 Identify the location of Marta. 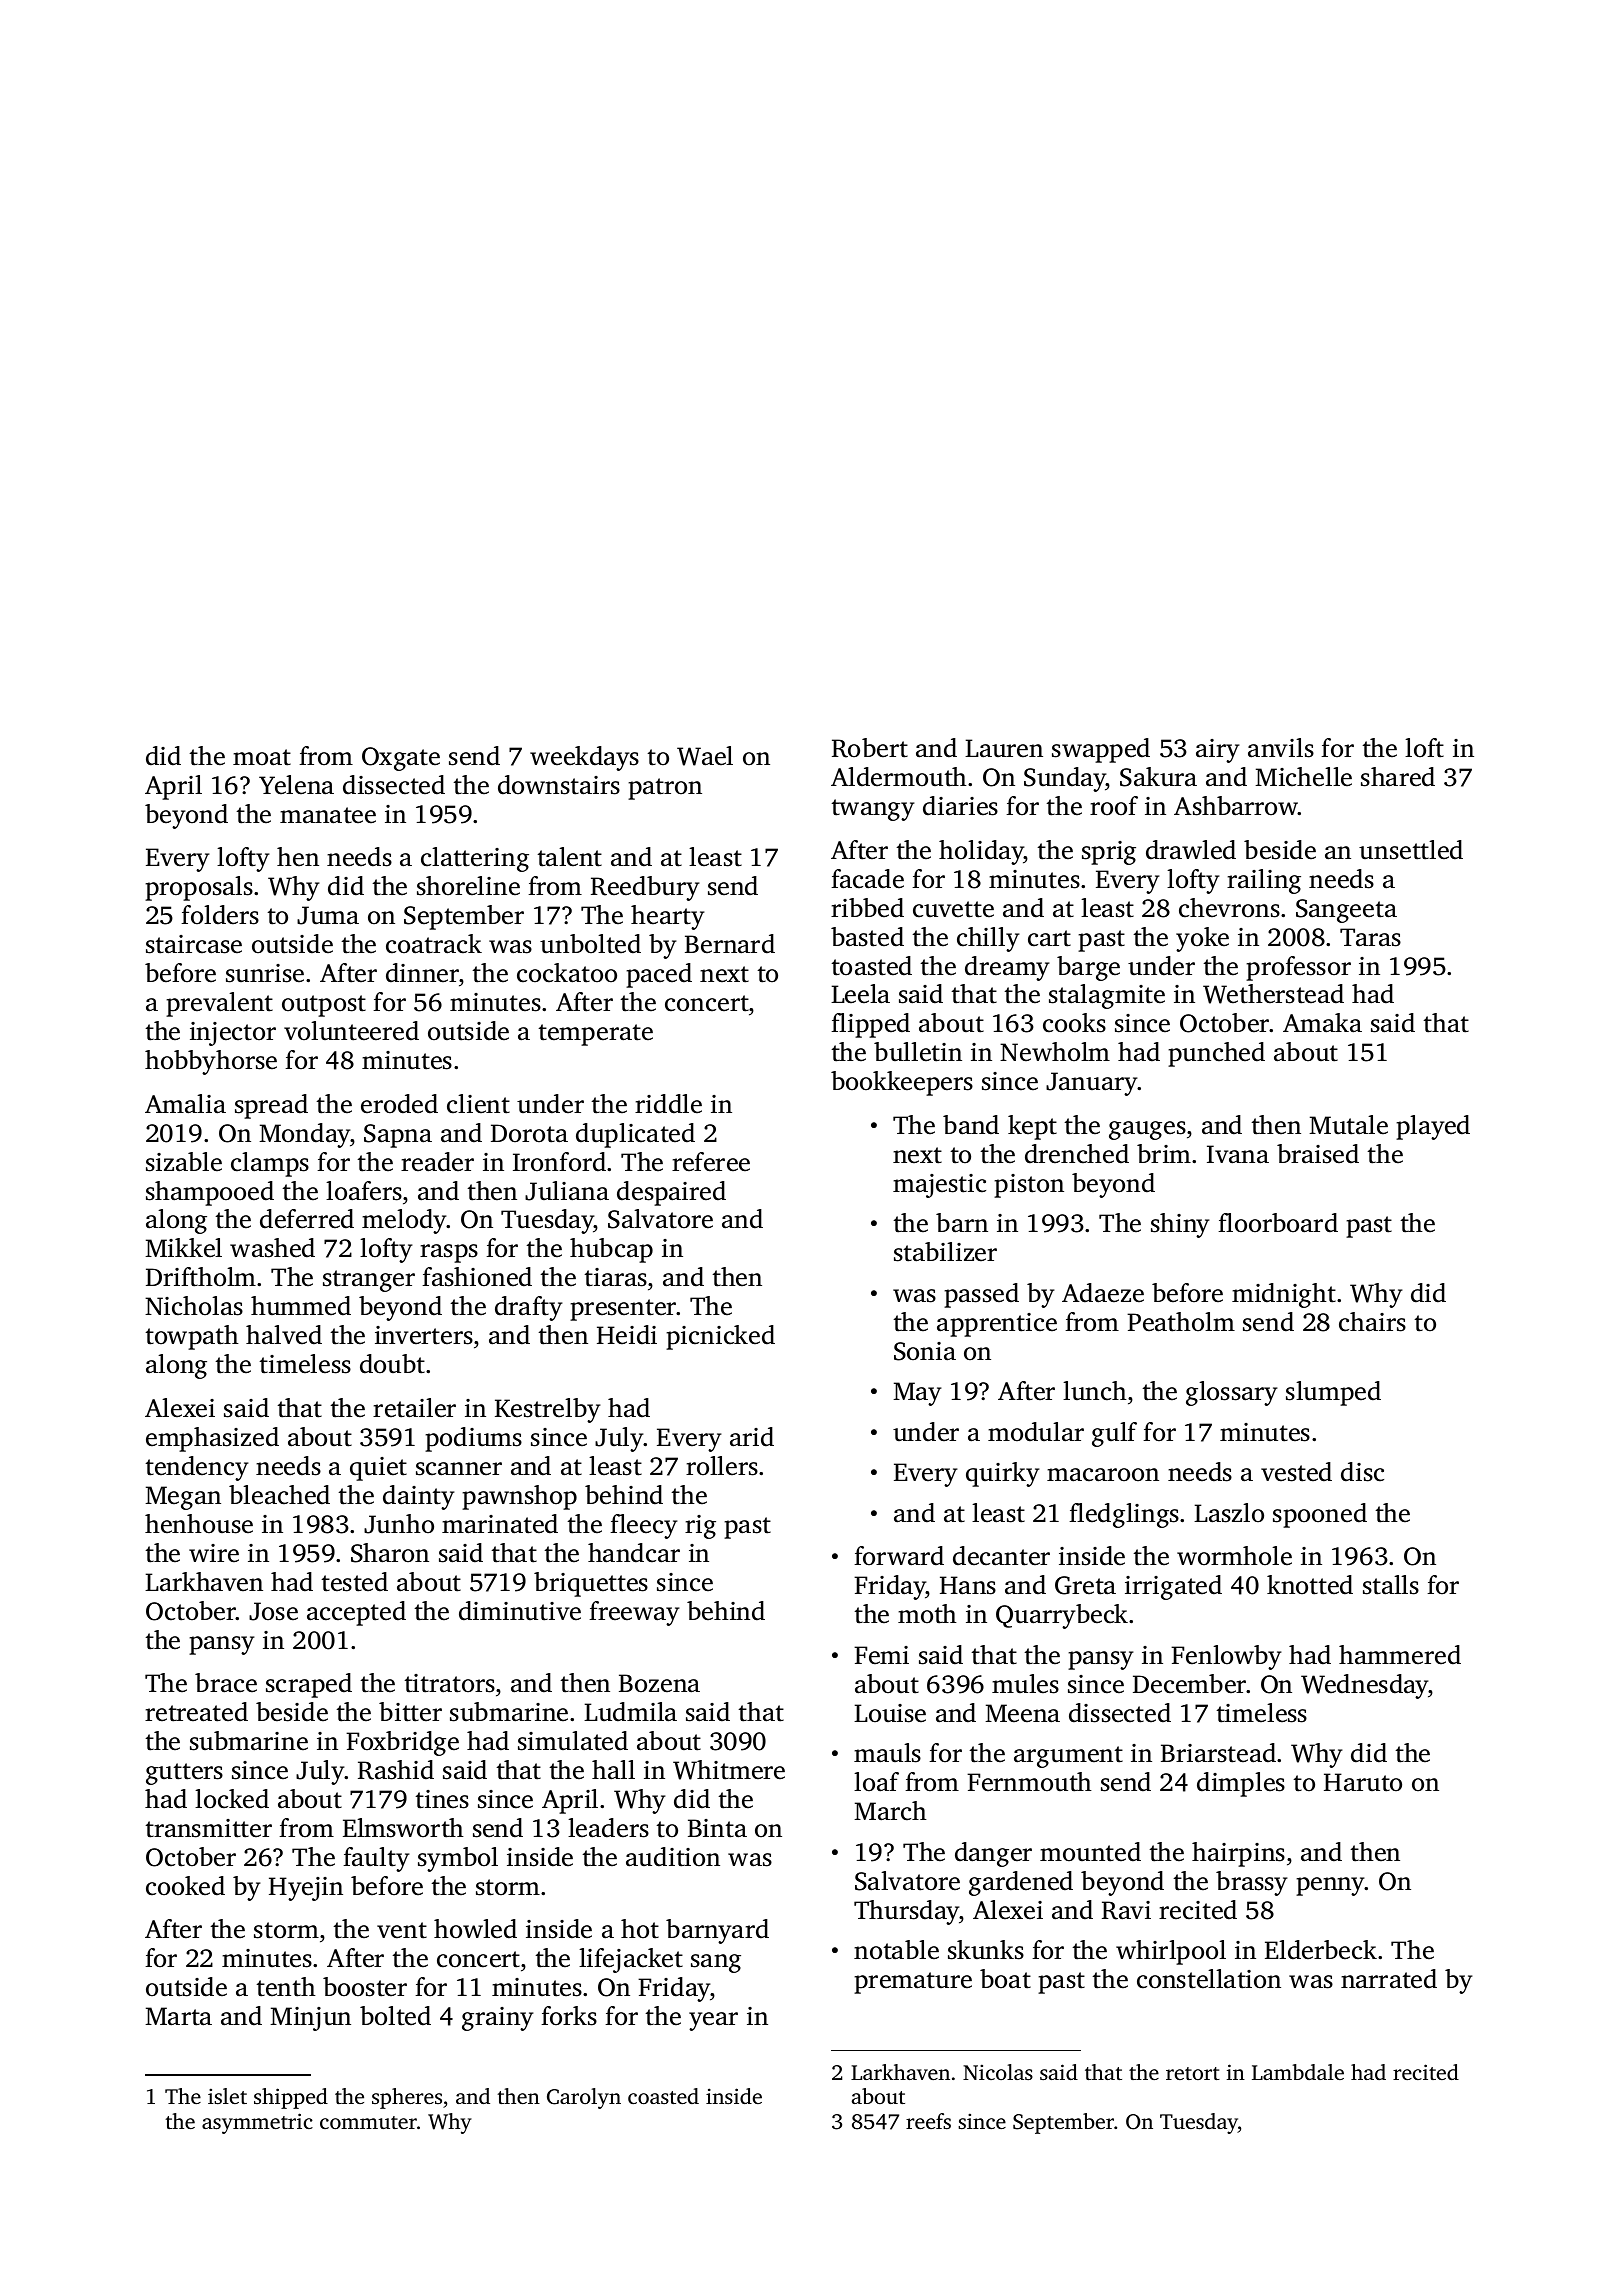
(178, 2016).
